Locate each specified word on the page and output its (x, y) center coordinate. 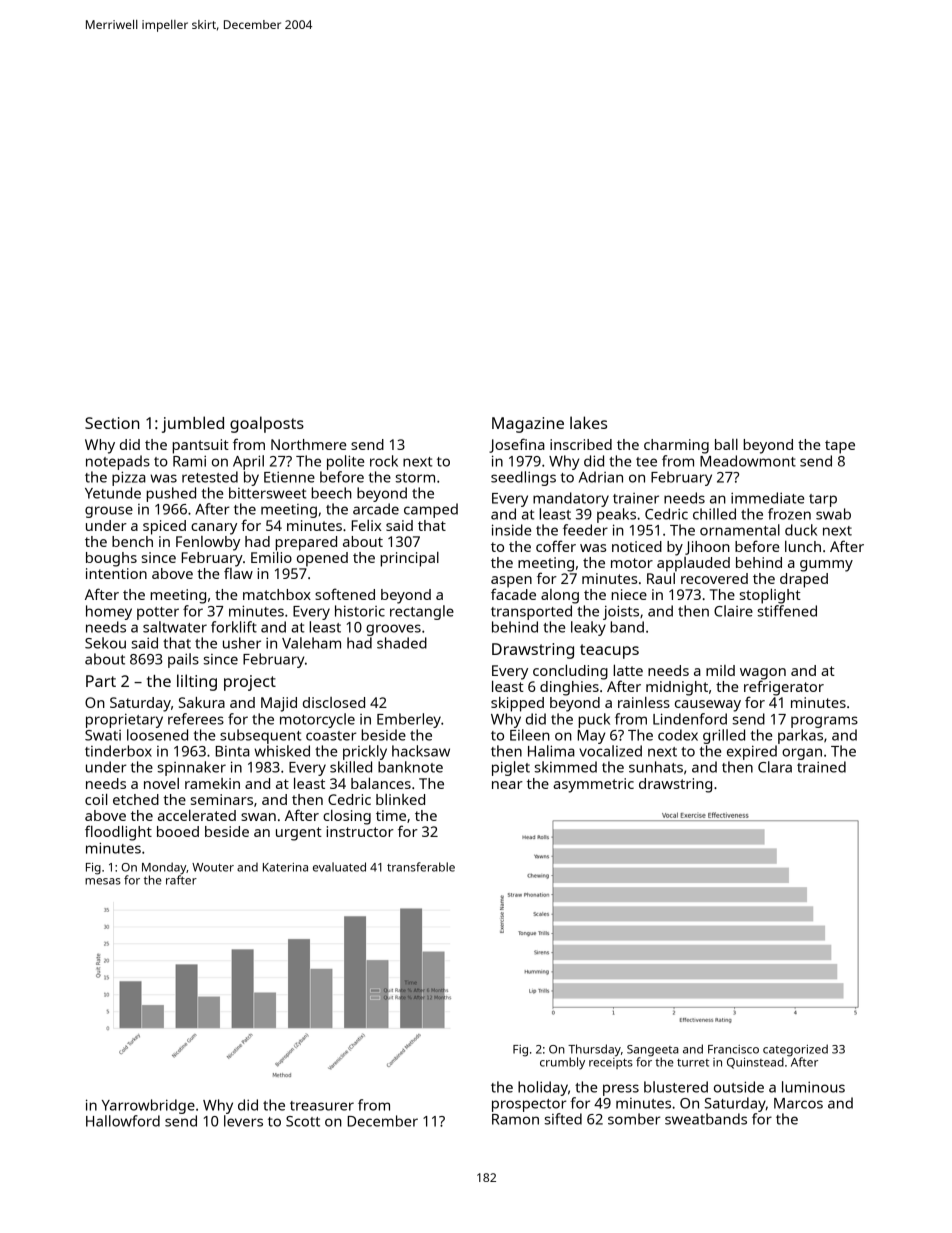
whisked (282, 751)
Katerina (285, 867)
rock (384, 461)
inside (511, 530)
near (507, 785)
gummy (826, 566)
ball (726, 444)
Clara (775, 767)
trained (821, 767)
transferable (421, 867)
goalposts (267, 424)
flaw (238, 573)
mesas (103, 881)
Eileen (530, 735)
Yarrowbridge (148, 1106)
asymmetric (593, 785)
